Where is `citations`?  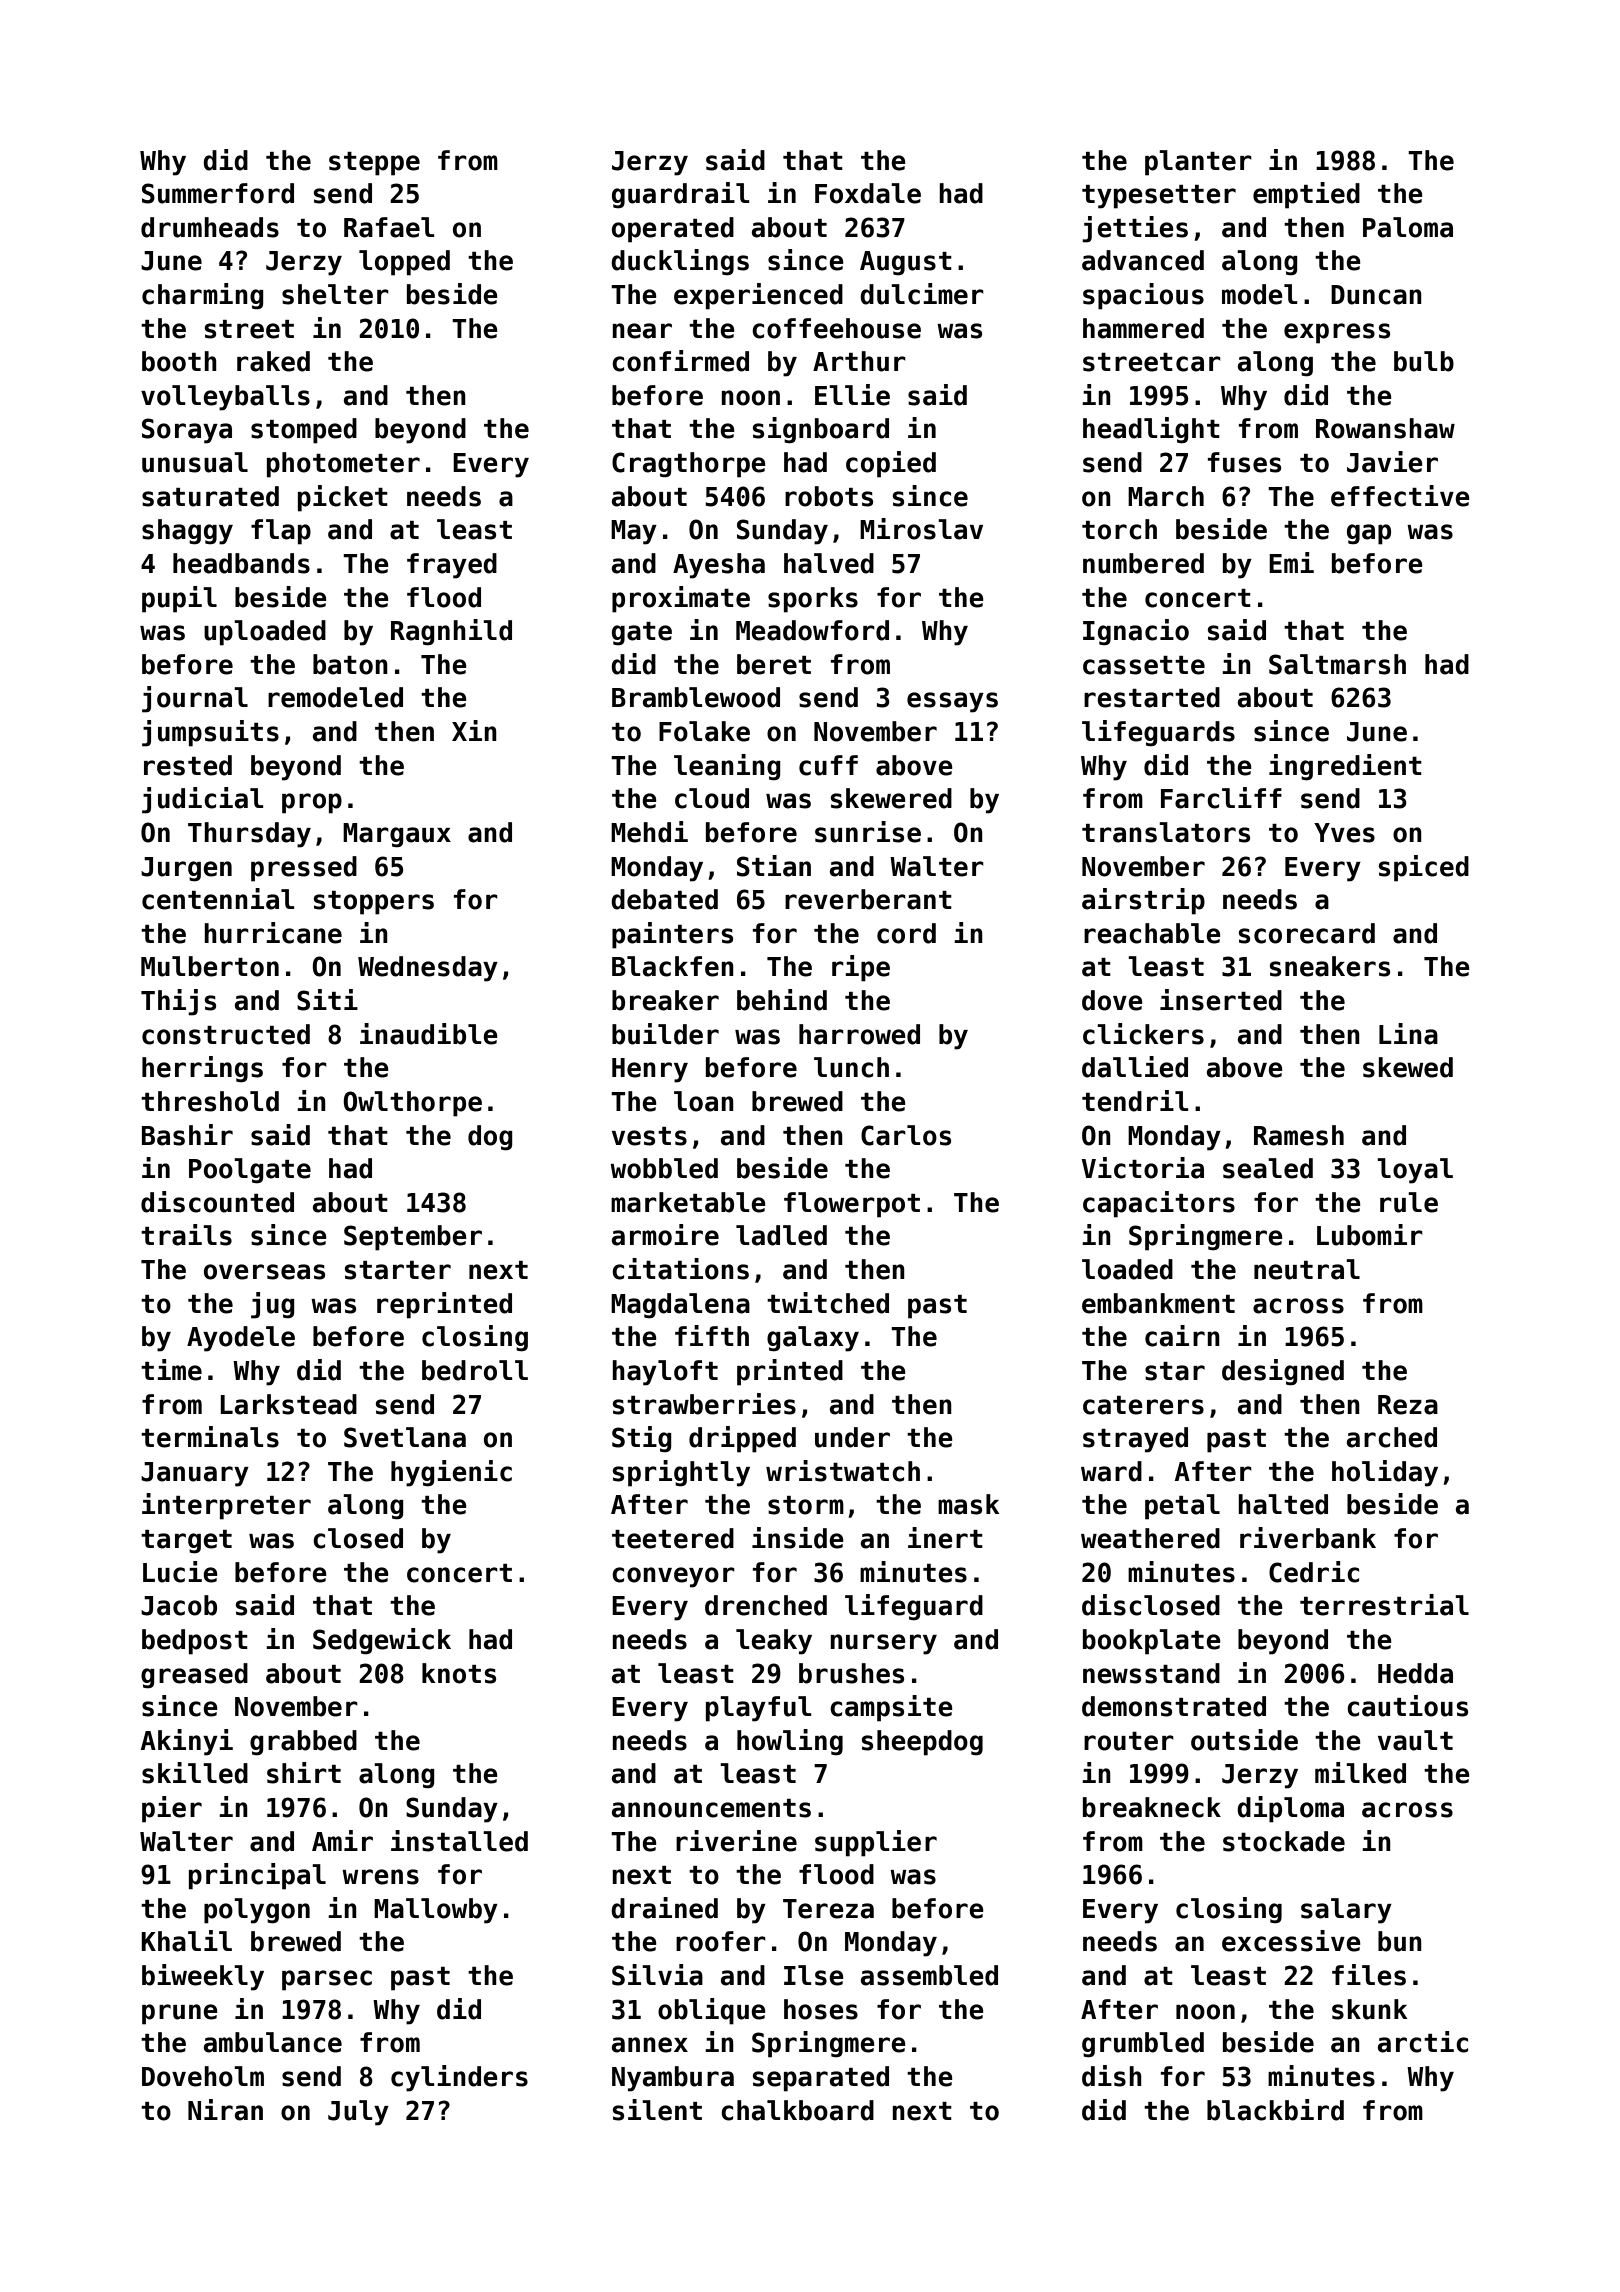
citations is located at coordinates (680, 1269).
